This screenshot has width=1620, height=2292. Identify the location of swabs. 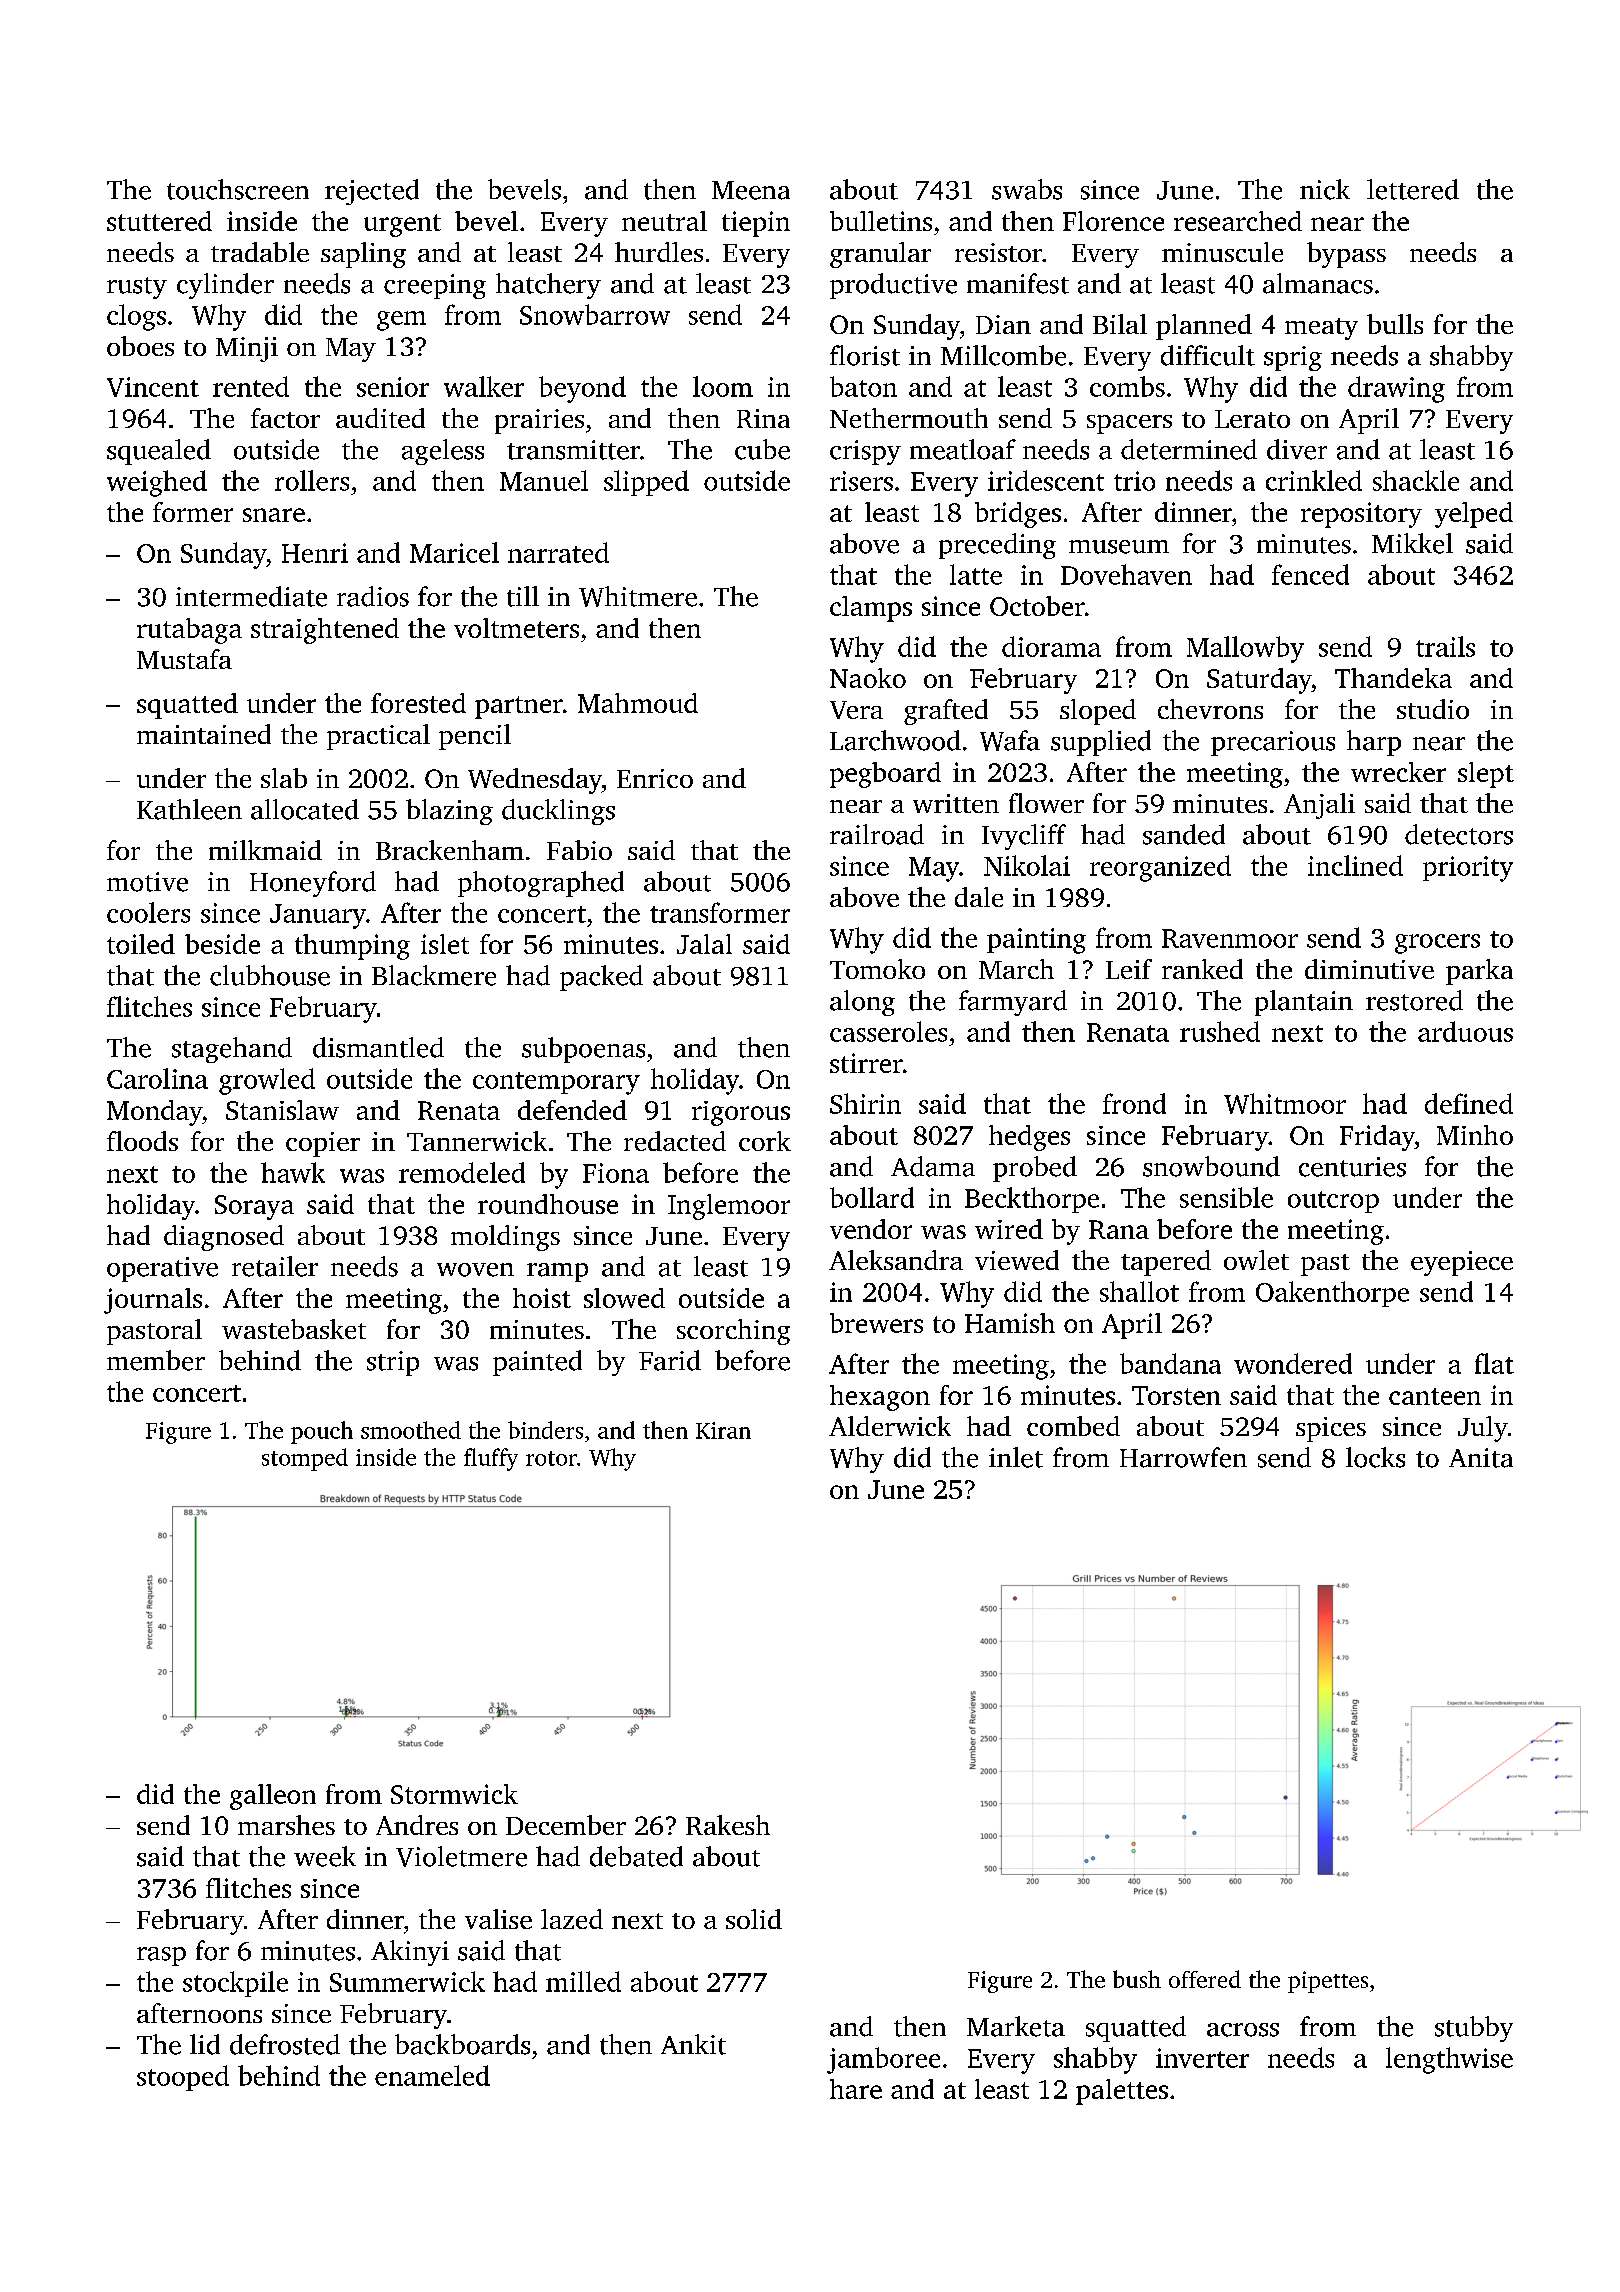
(1027, 189).
